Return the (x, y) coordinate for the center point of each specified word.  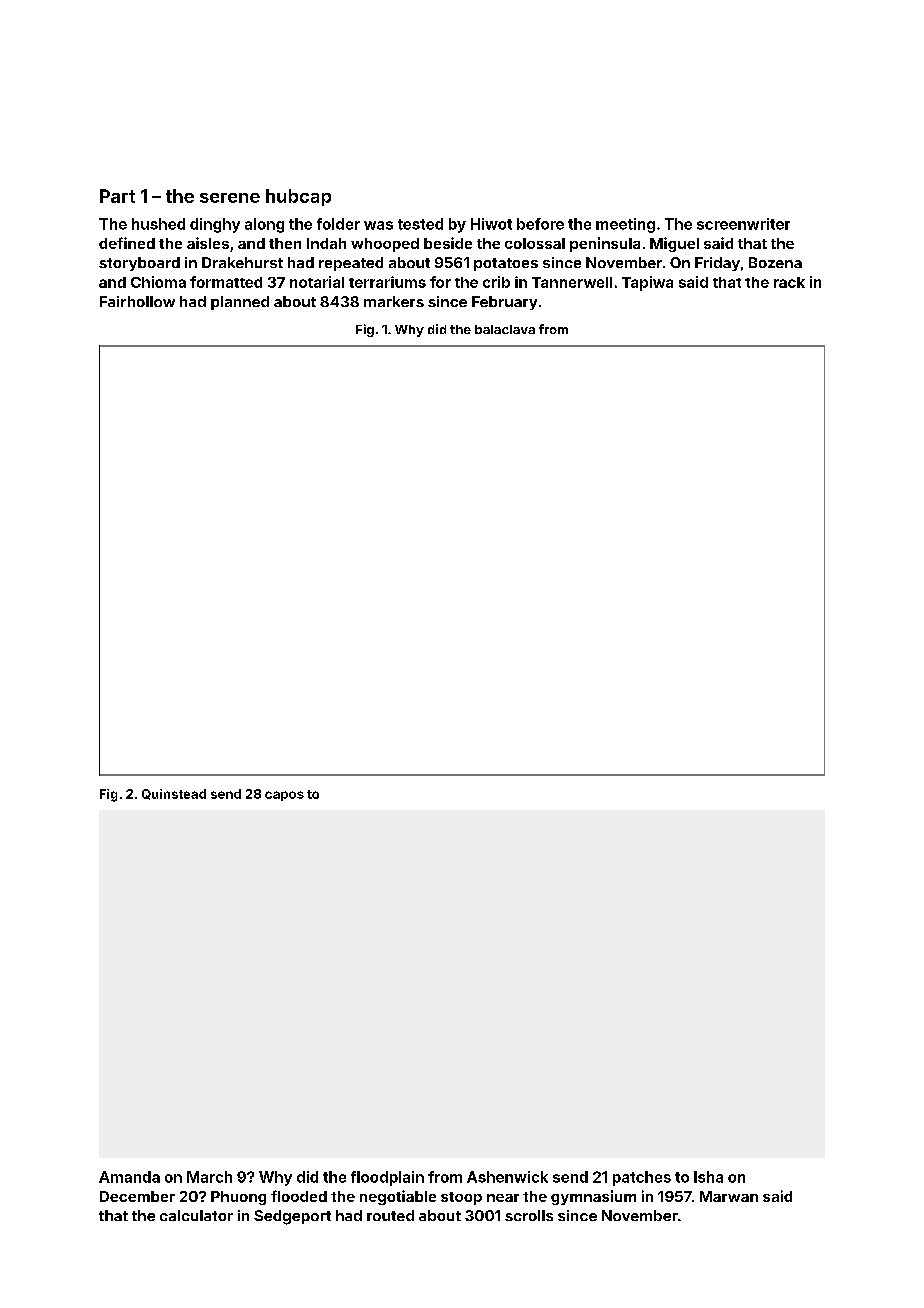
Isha (708, 1177)
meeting (625, 225)
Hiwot (491, 224)
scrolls (529, 1215)
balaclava (505, 329)
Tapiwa (647, 283)
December (137, 1196)
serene (230, 198)
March (209, 1177)
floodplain (387, 1178)
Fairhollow (137, 301)
